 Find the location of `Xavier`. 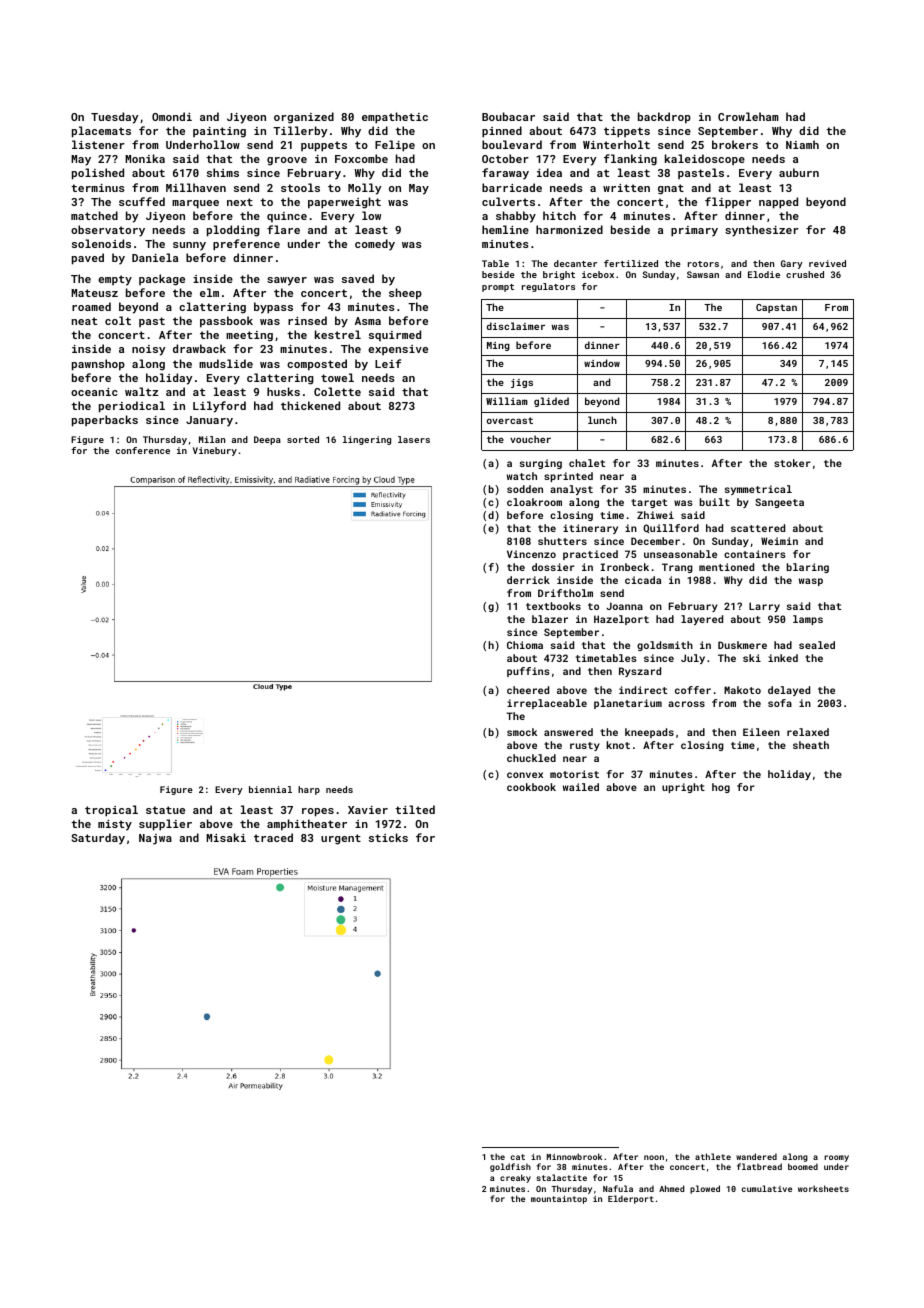

Xavier is located at coordinates (368, 810).
